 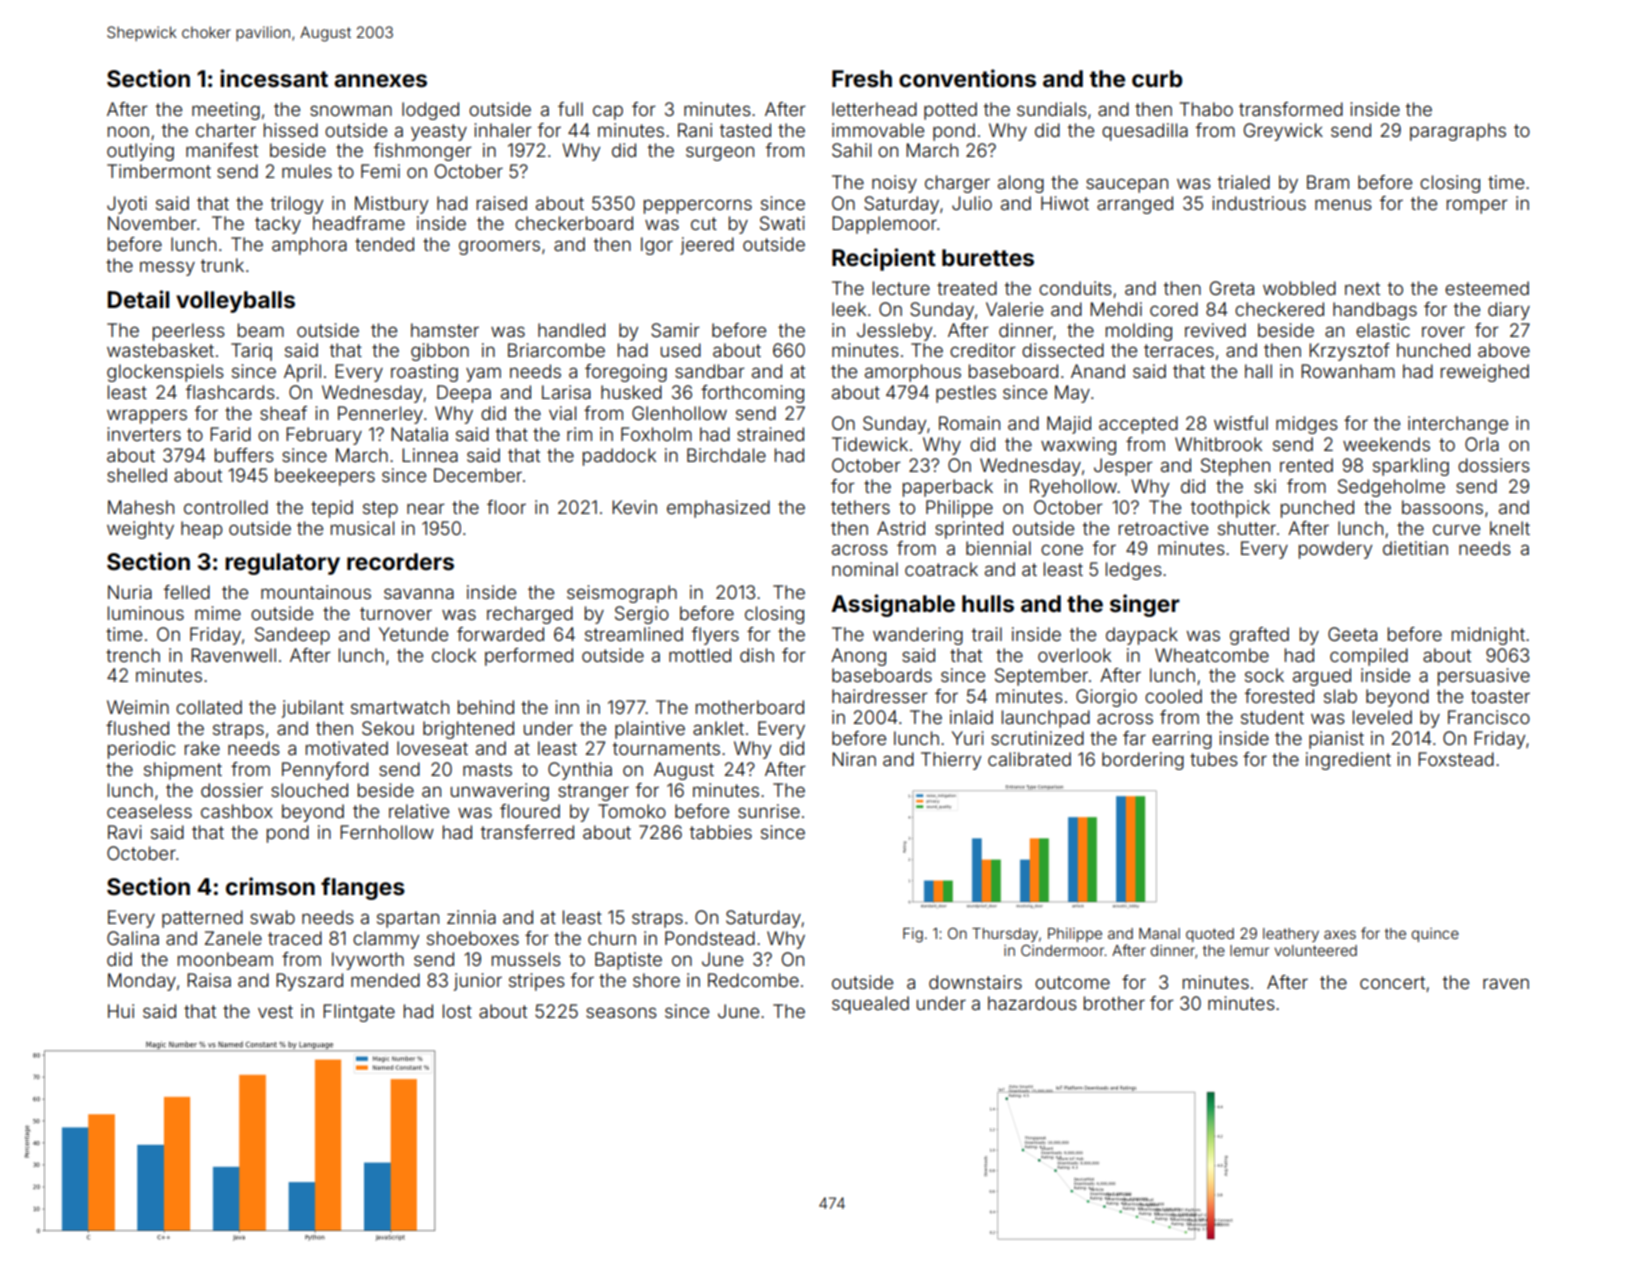 What do you see at coordinates (1456, 759) in the screenshot?
I see `Foxstead` at bounding box center [1456, 759].
